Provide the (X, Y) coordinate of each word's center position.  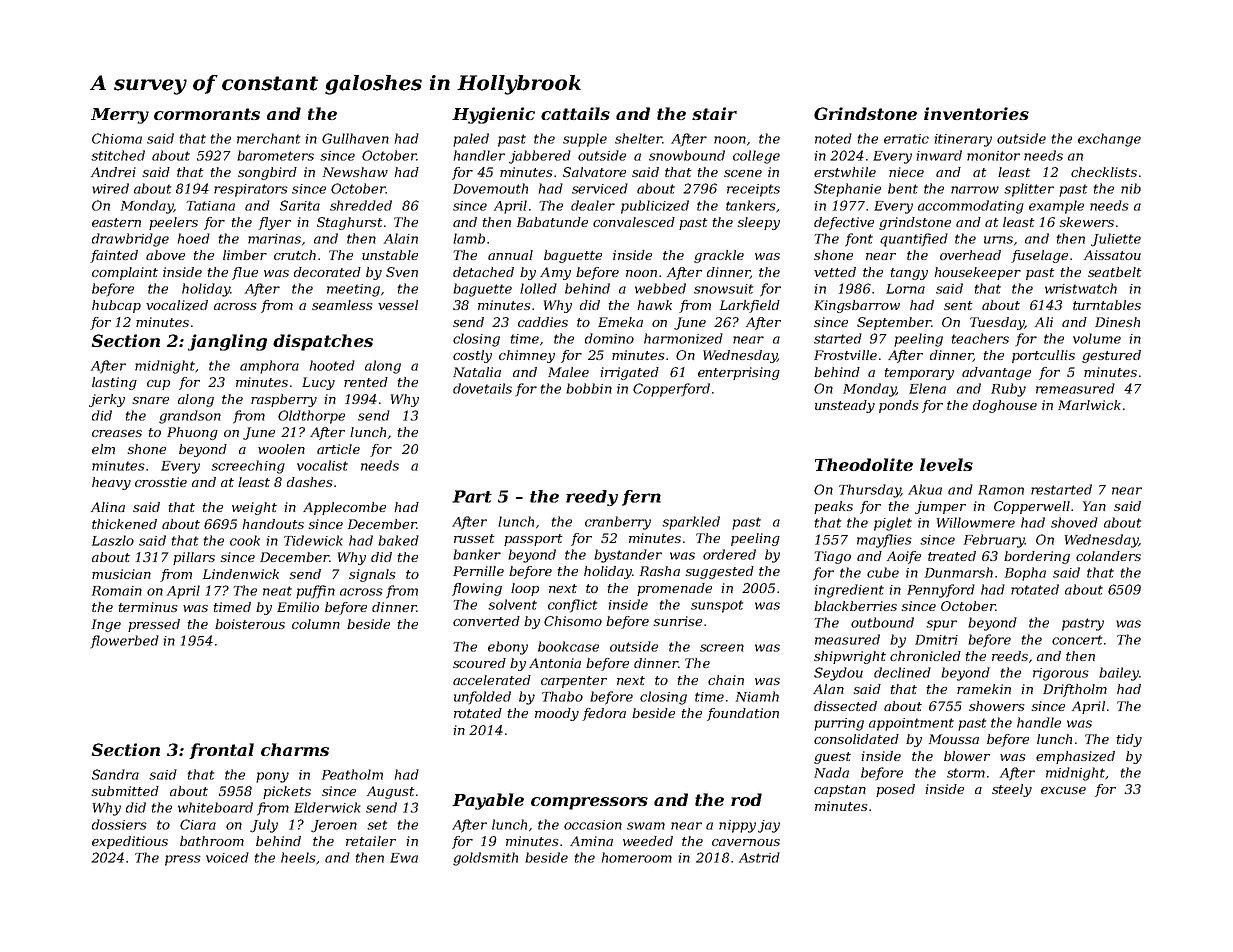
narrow (975, 190)
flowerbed (124, 642)
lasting (114, 383)
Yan (1094, 506)
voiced (227, 857)
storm (966, 773)
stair (714, 113)
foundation (743, 714)
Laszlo (113, 540)
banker (477, 554)
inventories (976, 113)
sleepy (758, 223)
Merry (120, 116)
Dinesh (1117, 322)
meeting (353, 290)
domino (609, 338)
